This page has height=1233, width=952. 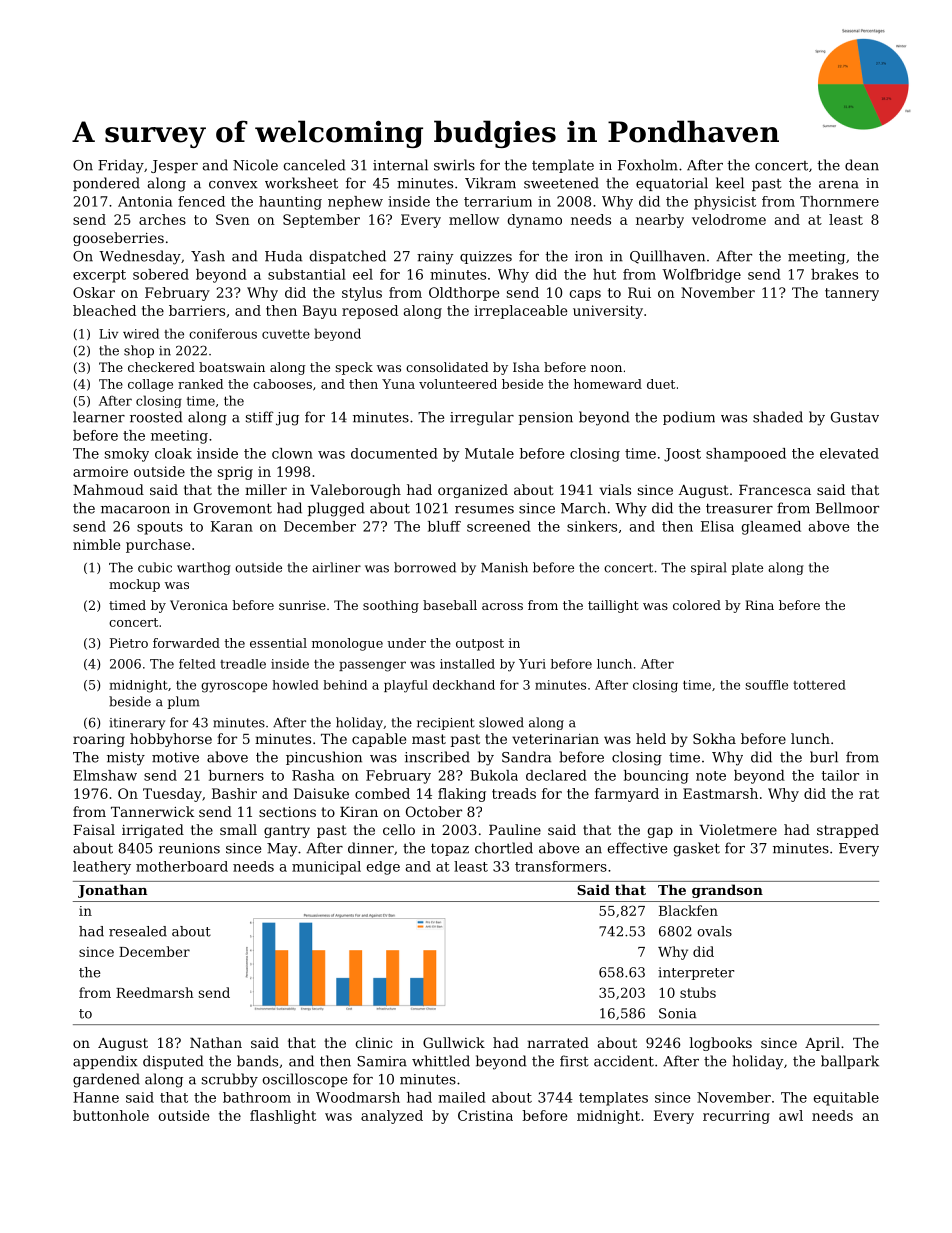 What do you see at coordinates (96, 1097) in the page?
I see `Hanne` at bounding box center [96, 1097].
